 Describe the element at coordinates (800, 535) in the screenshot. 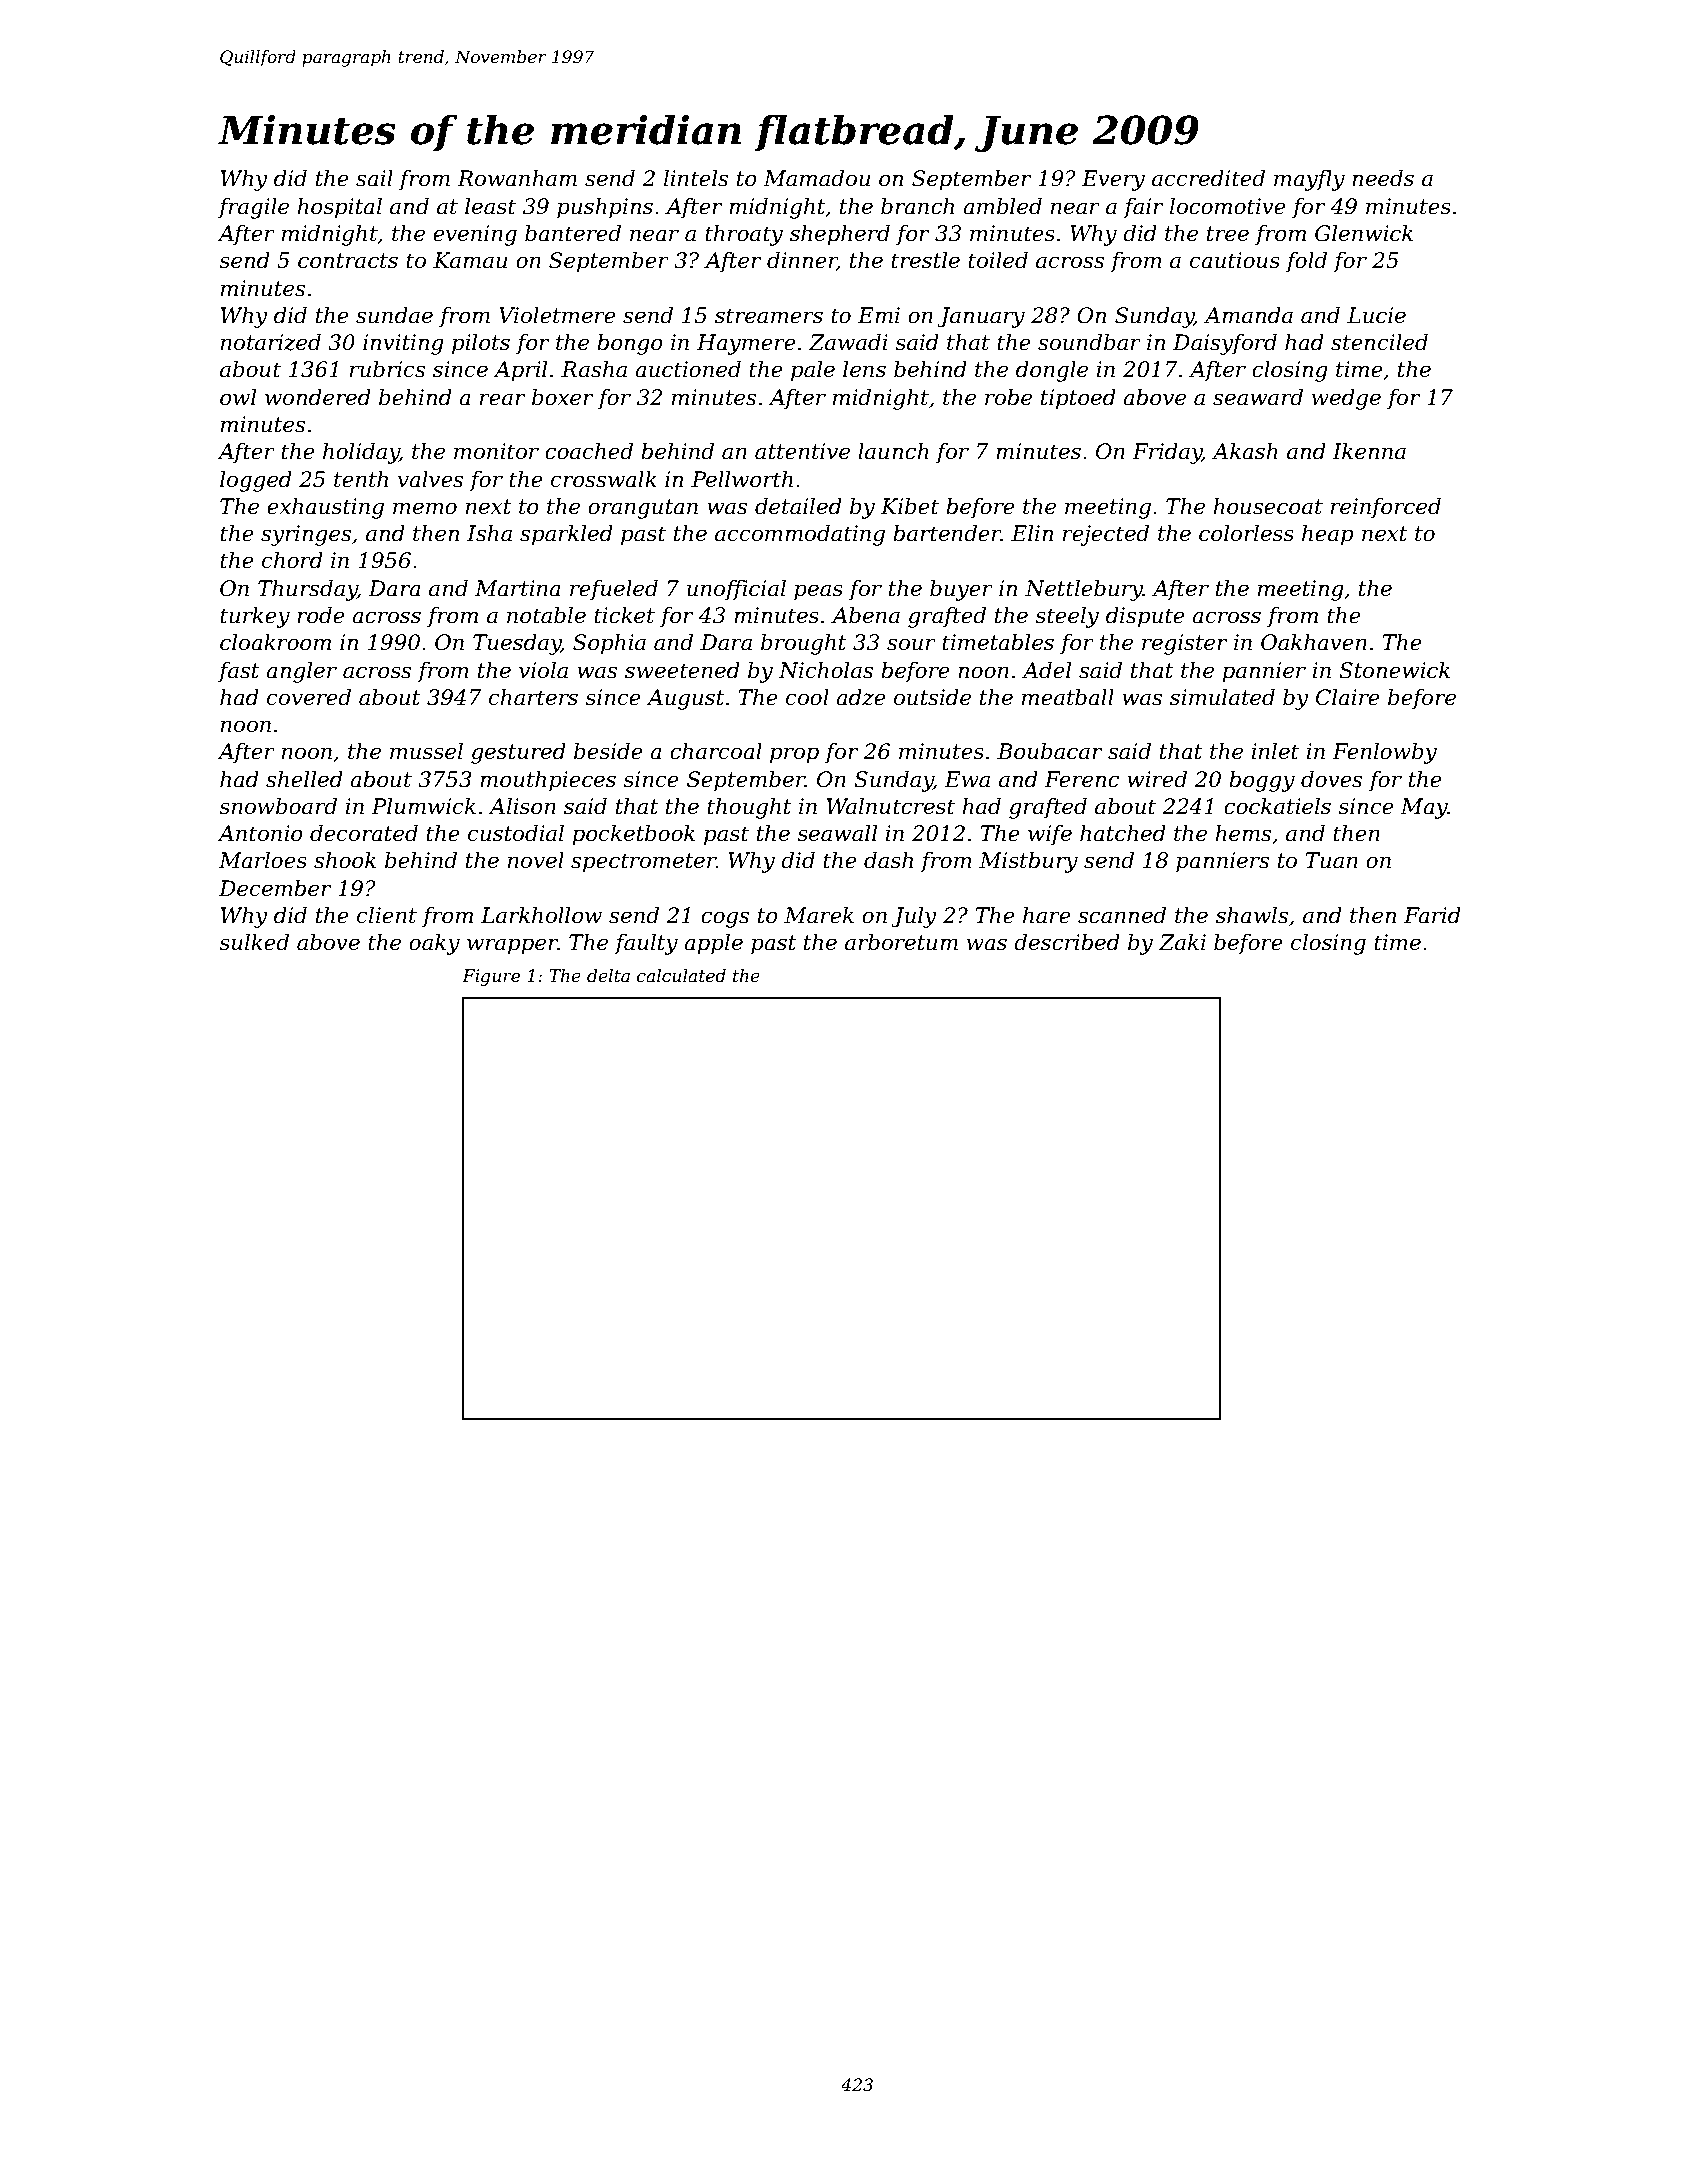

I see `accommodating` at that location.
